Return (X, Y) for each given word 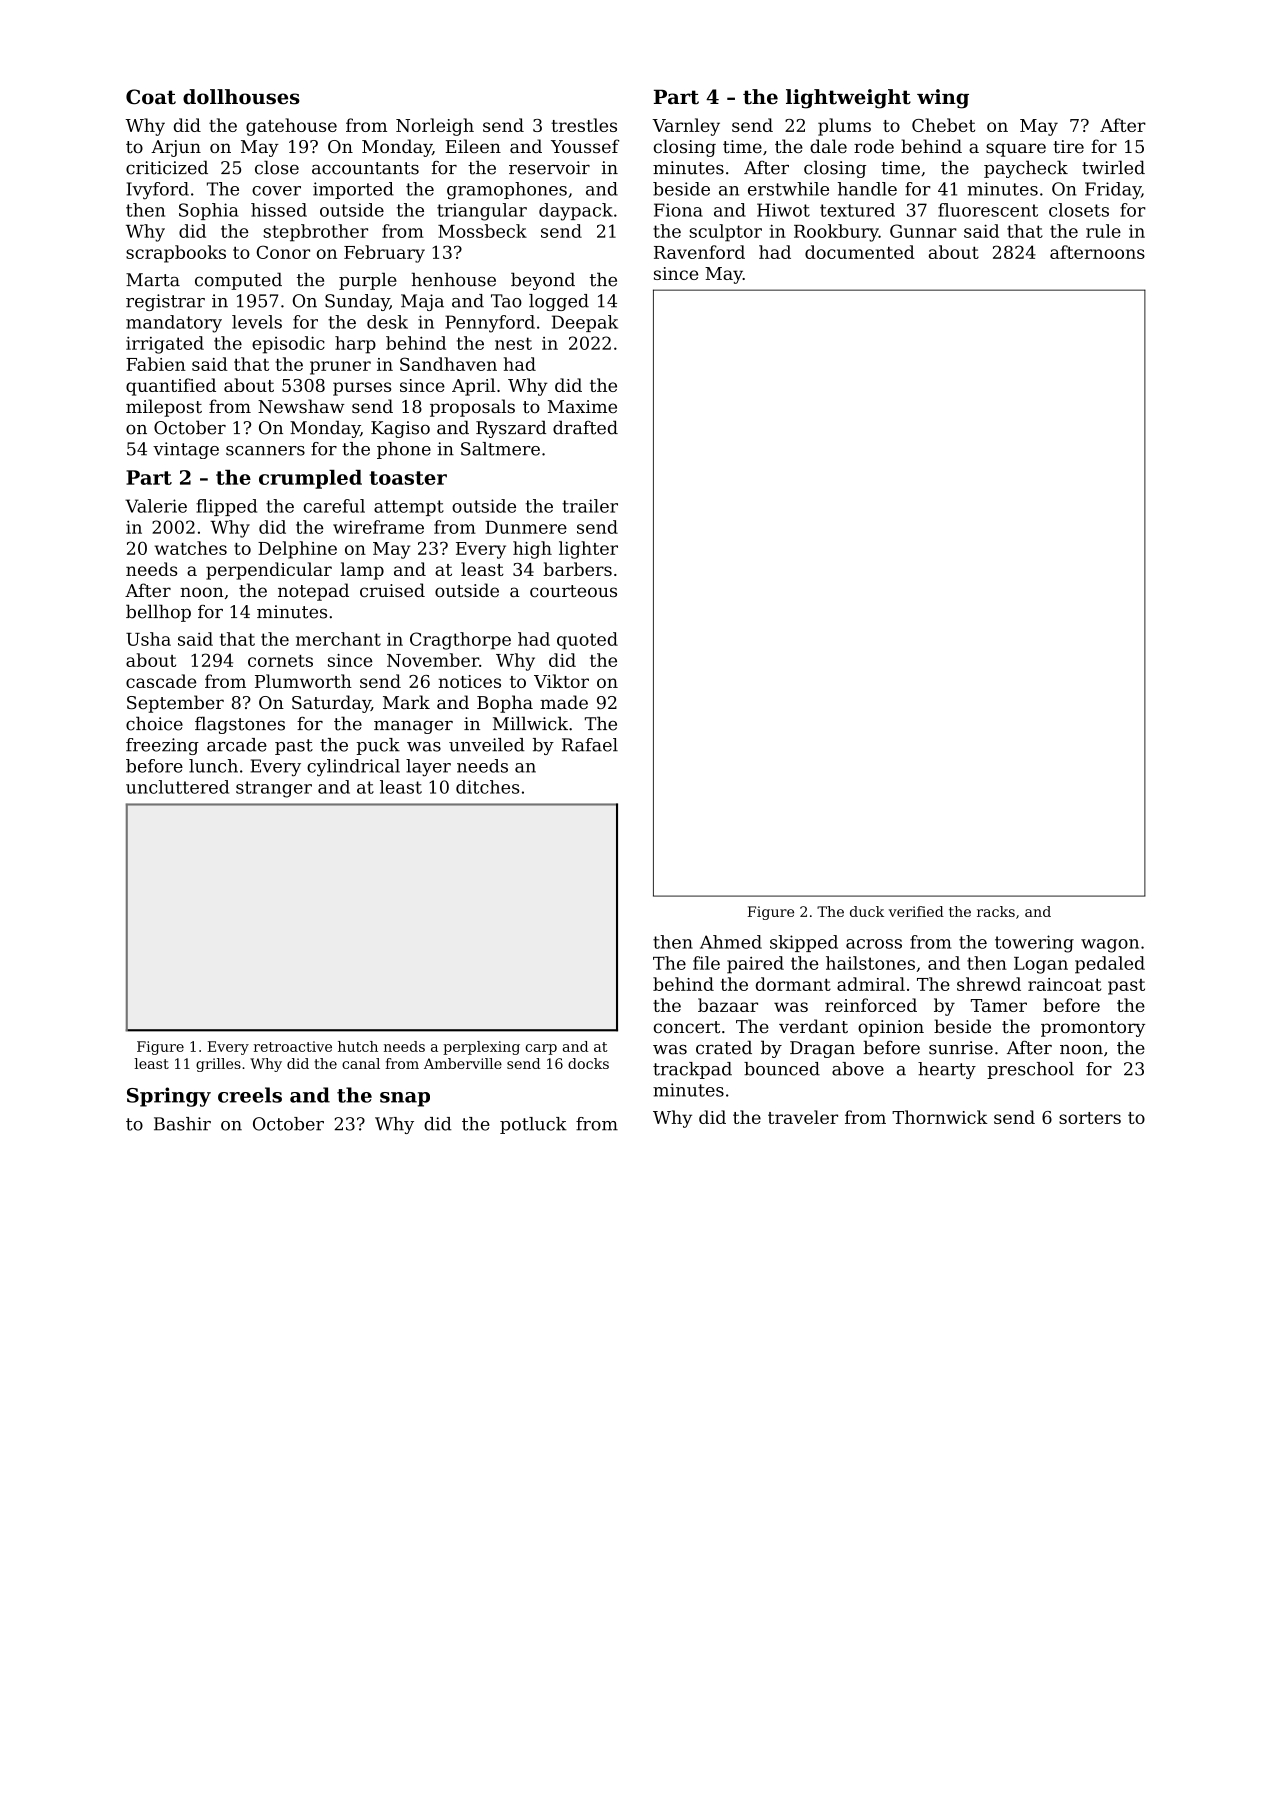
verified (916, 911)
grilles (218, 1065)
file (706, 963)
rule (1103, 231)
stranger (274, 789)
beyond (543, 281)
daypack (576, 212)
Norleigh (435, 127)
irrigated (165, 345)
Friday (1113, 191)
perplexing (481, 1048)
